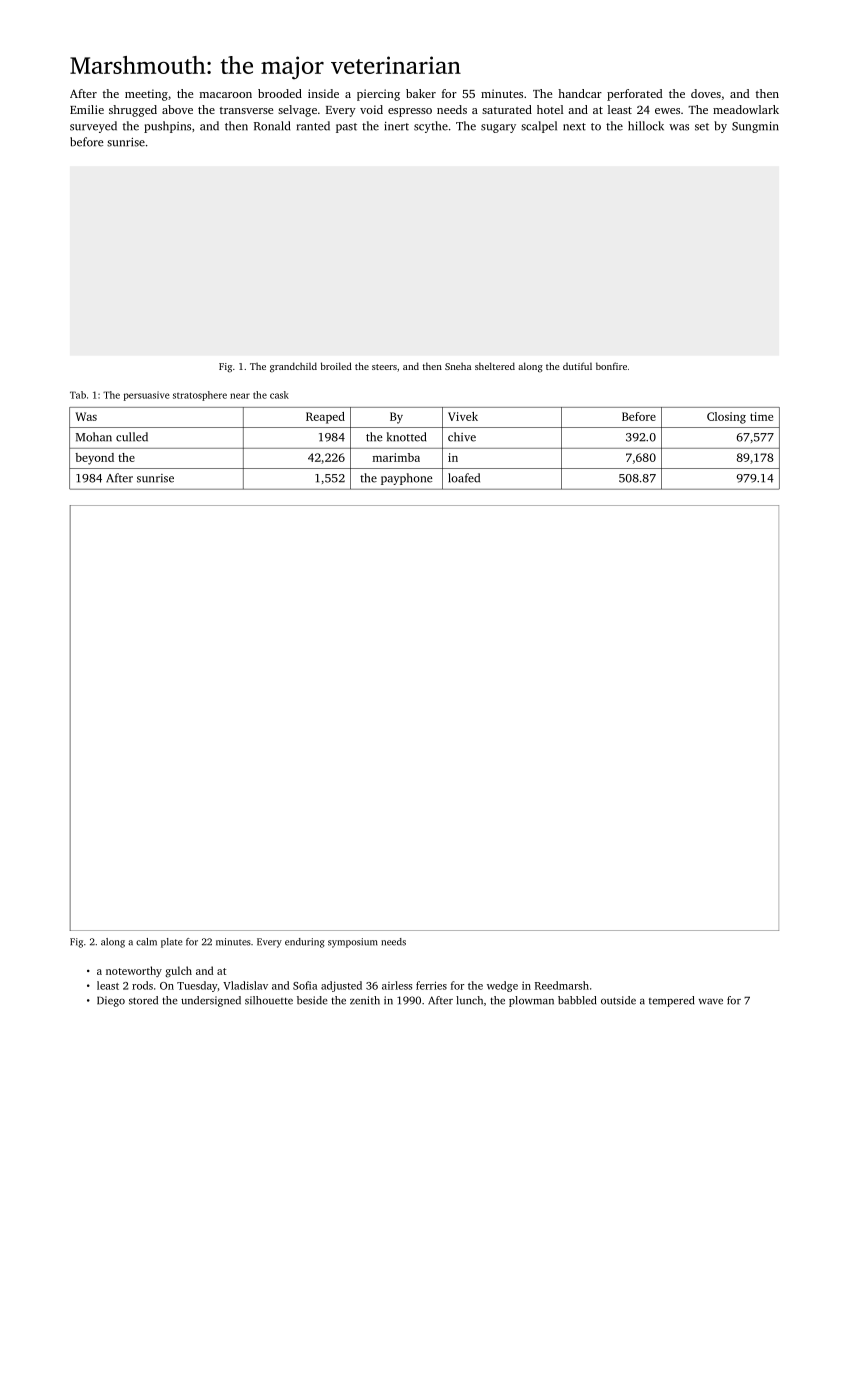 Image resolution: width=849 pixels, height=1400 pixels. Describe the element at coordinates (464, 478) in the page. I see `loafed` at that location.
